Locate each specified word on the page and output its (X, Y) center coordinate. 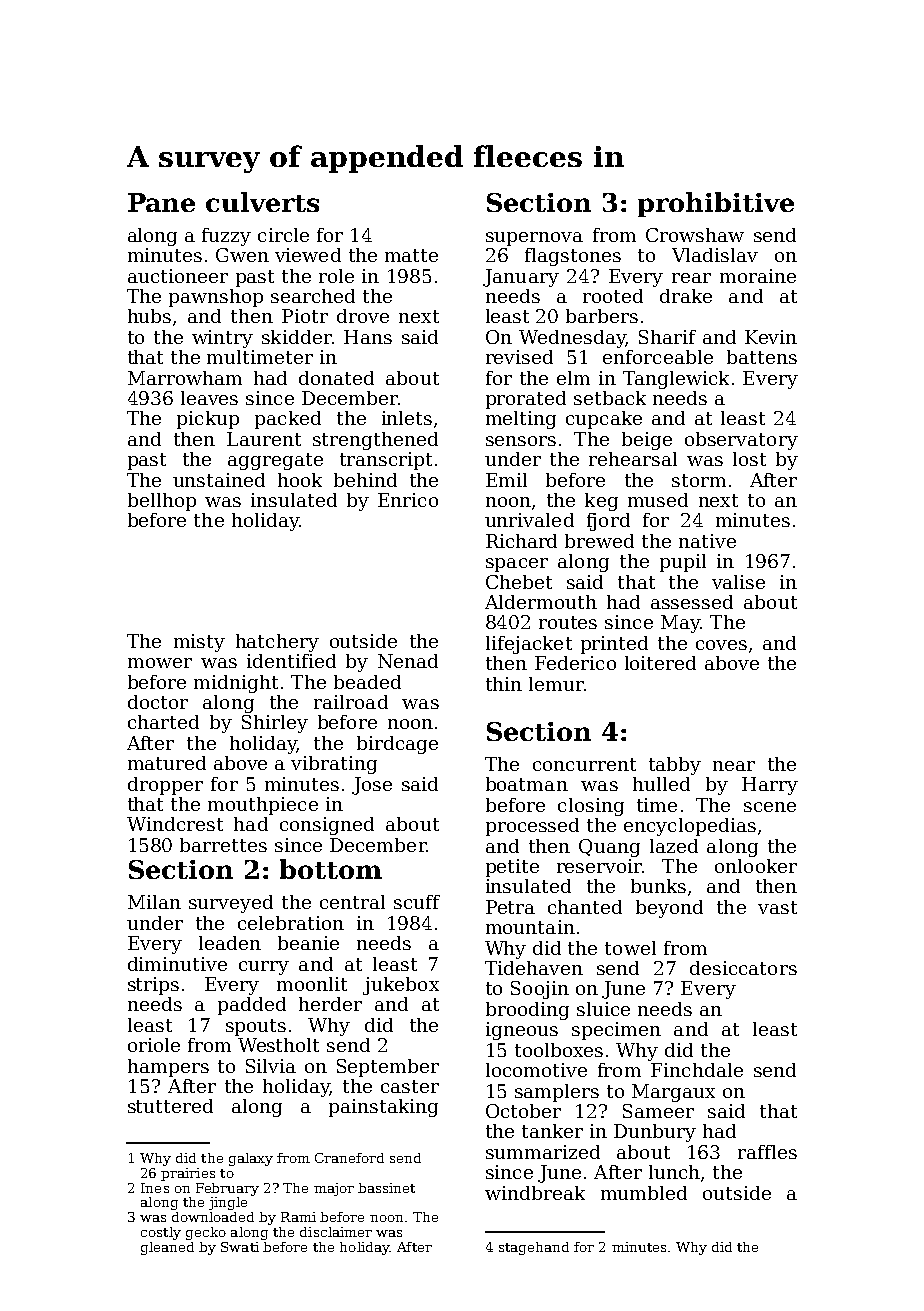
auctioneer (178, 276)
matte (411, 255)
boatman (527, 784)
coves (721, 645)
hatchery (277, 643)
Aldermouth (541, 602)
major (334, 1189)
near (734, 766)
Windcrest (175, 824)
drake (686, 296)
